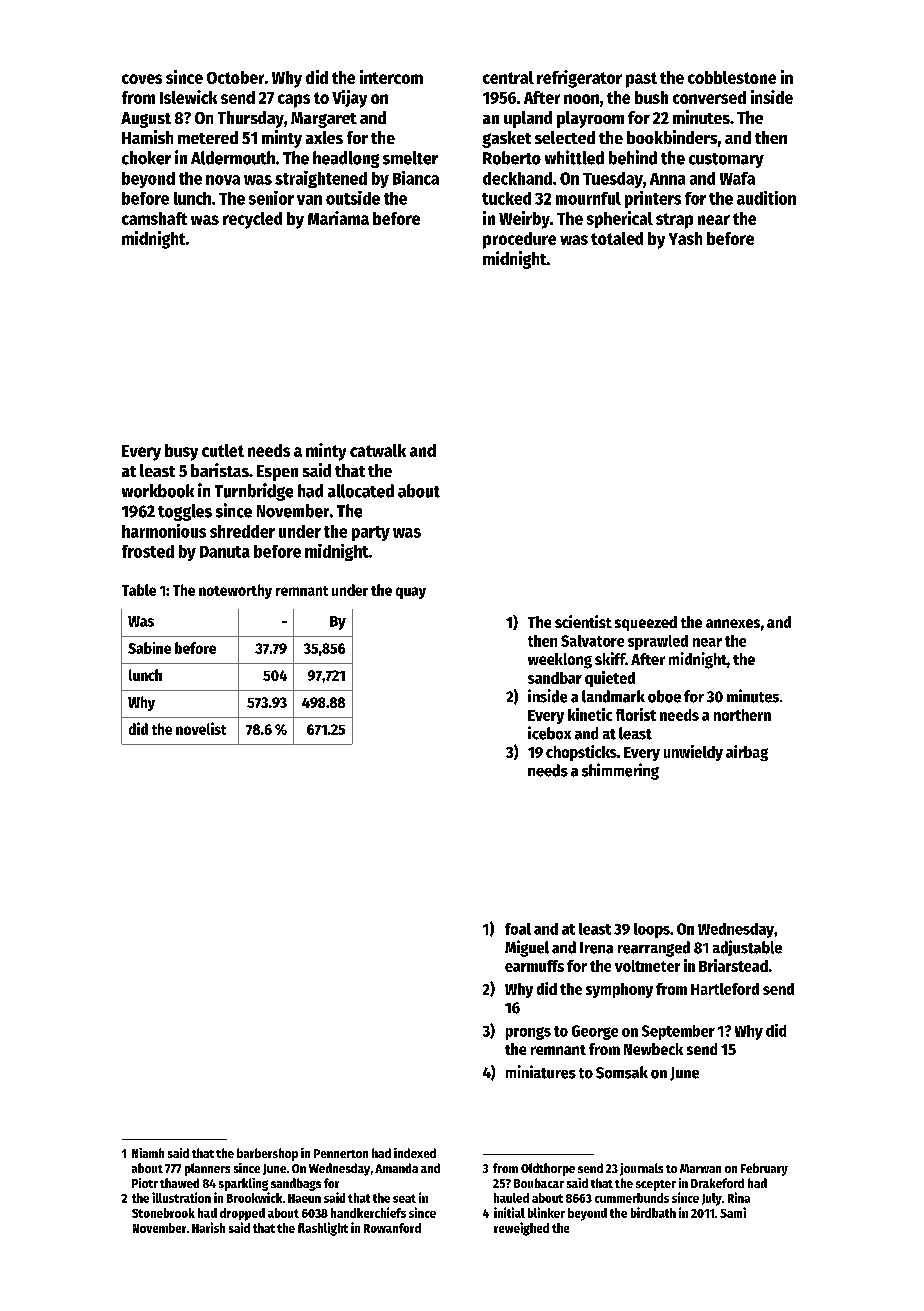 This screenshot has height=1311, width=924. What do you see at coordinates (641, 80) in the screenshot?
I see `past` at bounding box center [641, 80].
